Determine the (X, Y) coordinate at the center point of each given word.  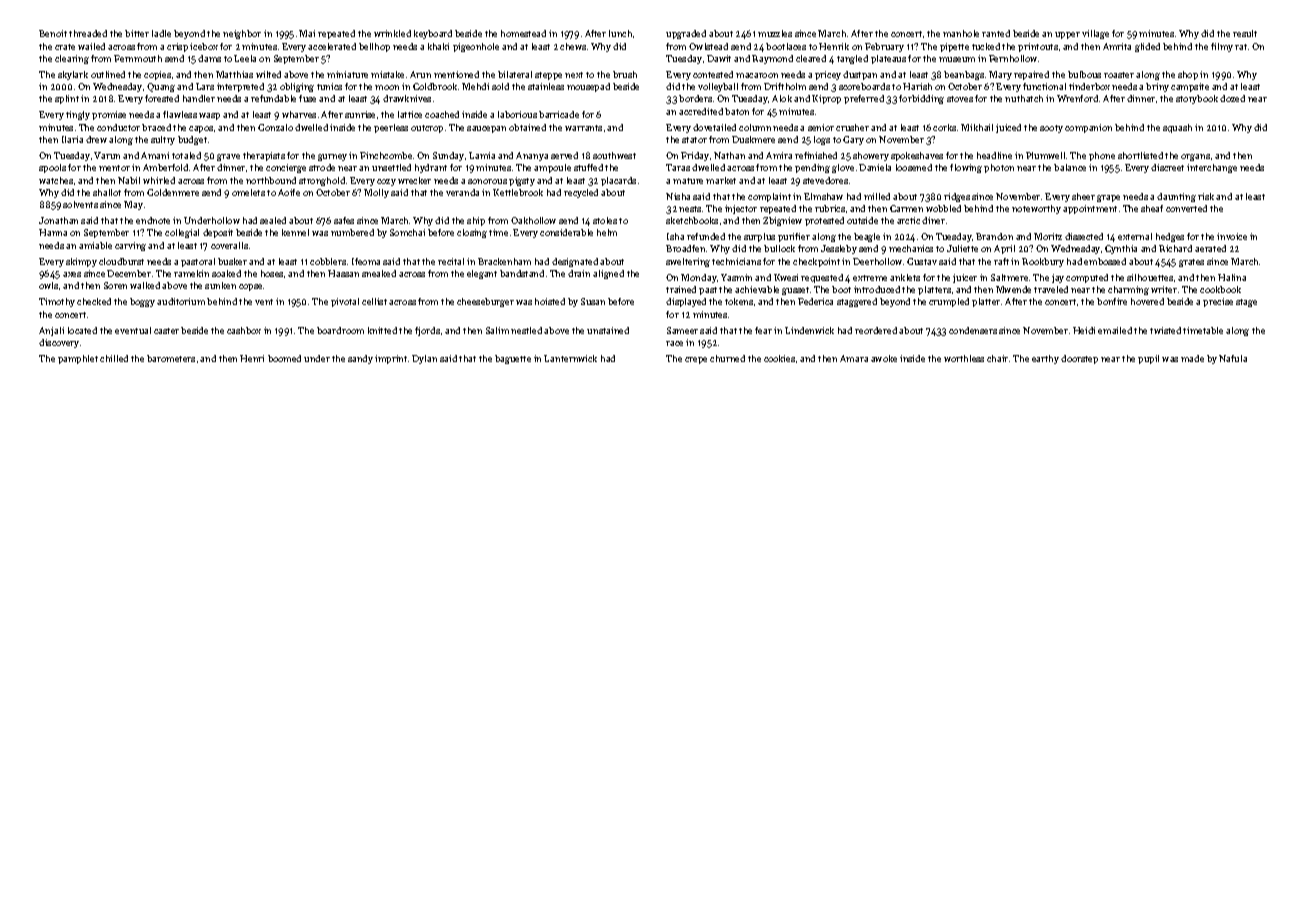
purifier (794, 237)
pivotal (345, 302)
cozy (386, 182)
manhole (961, 33)
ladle (161, 33)
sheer (1083, 196)
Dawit (719, 58)
